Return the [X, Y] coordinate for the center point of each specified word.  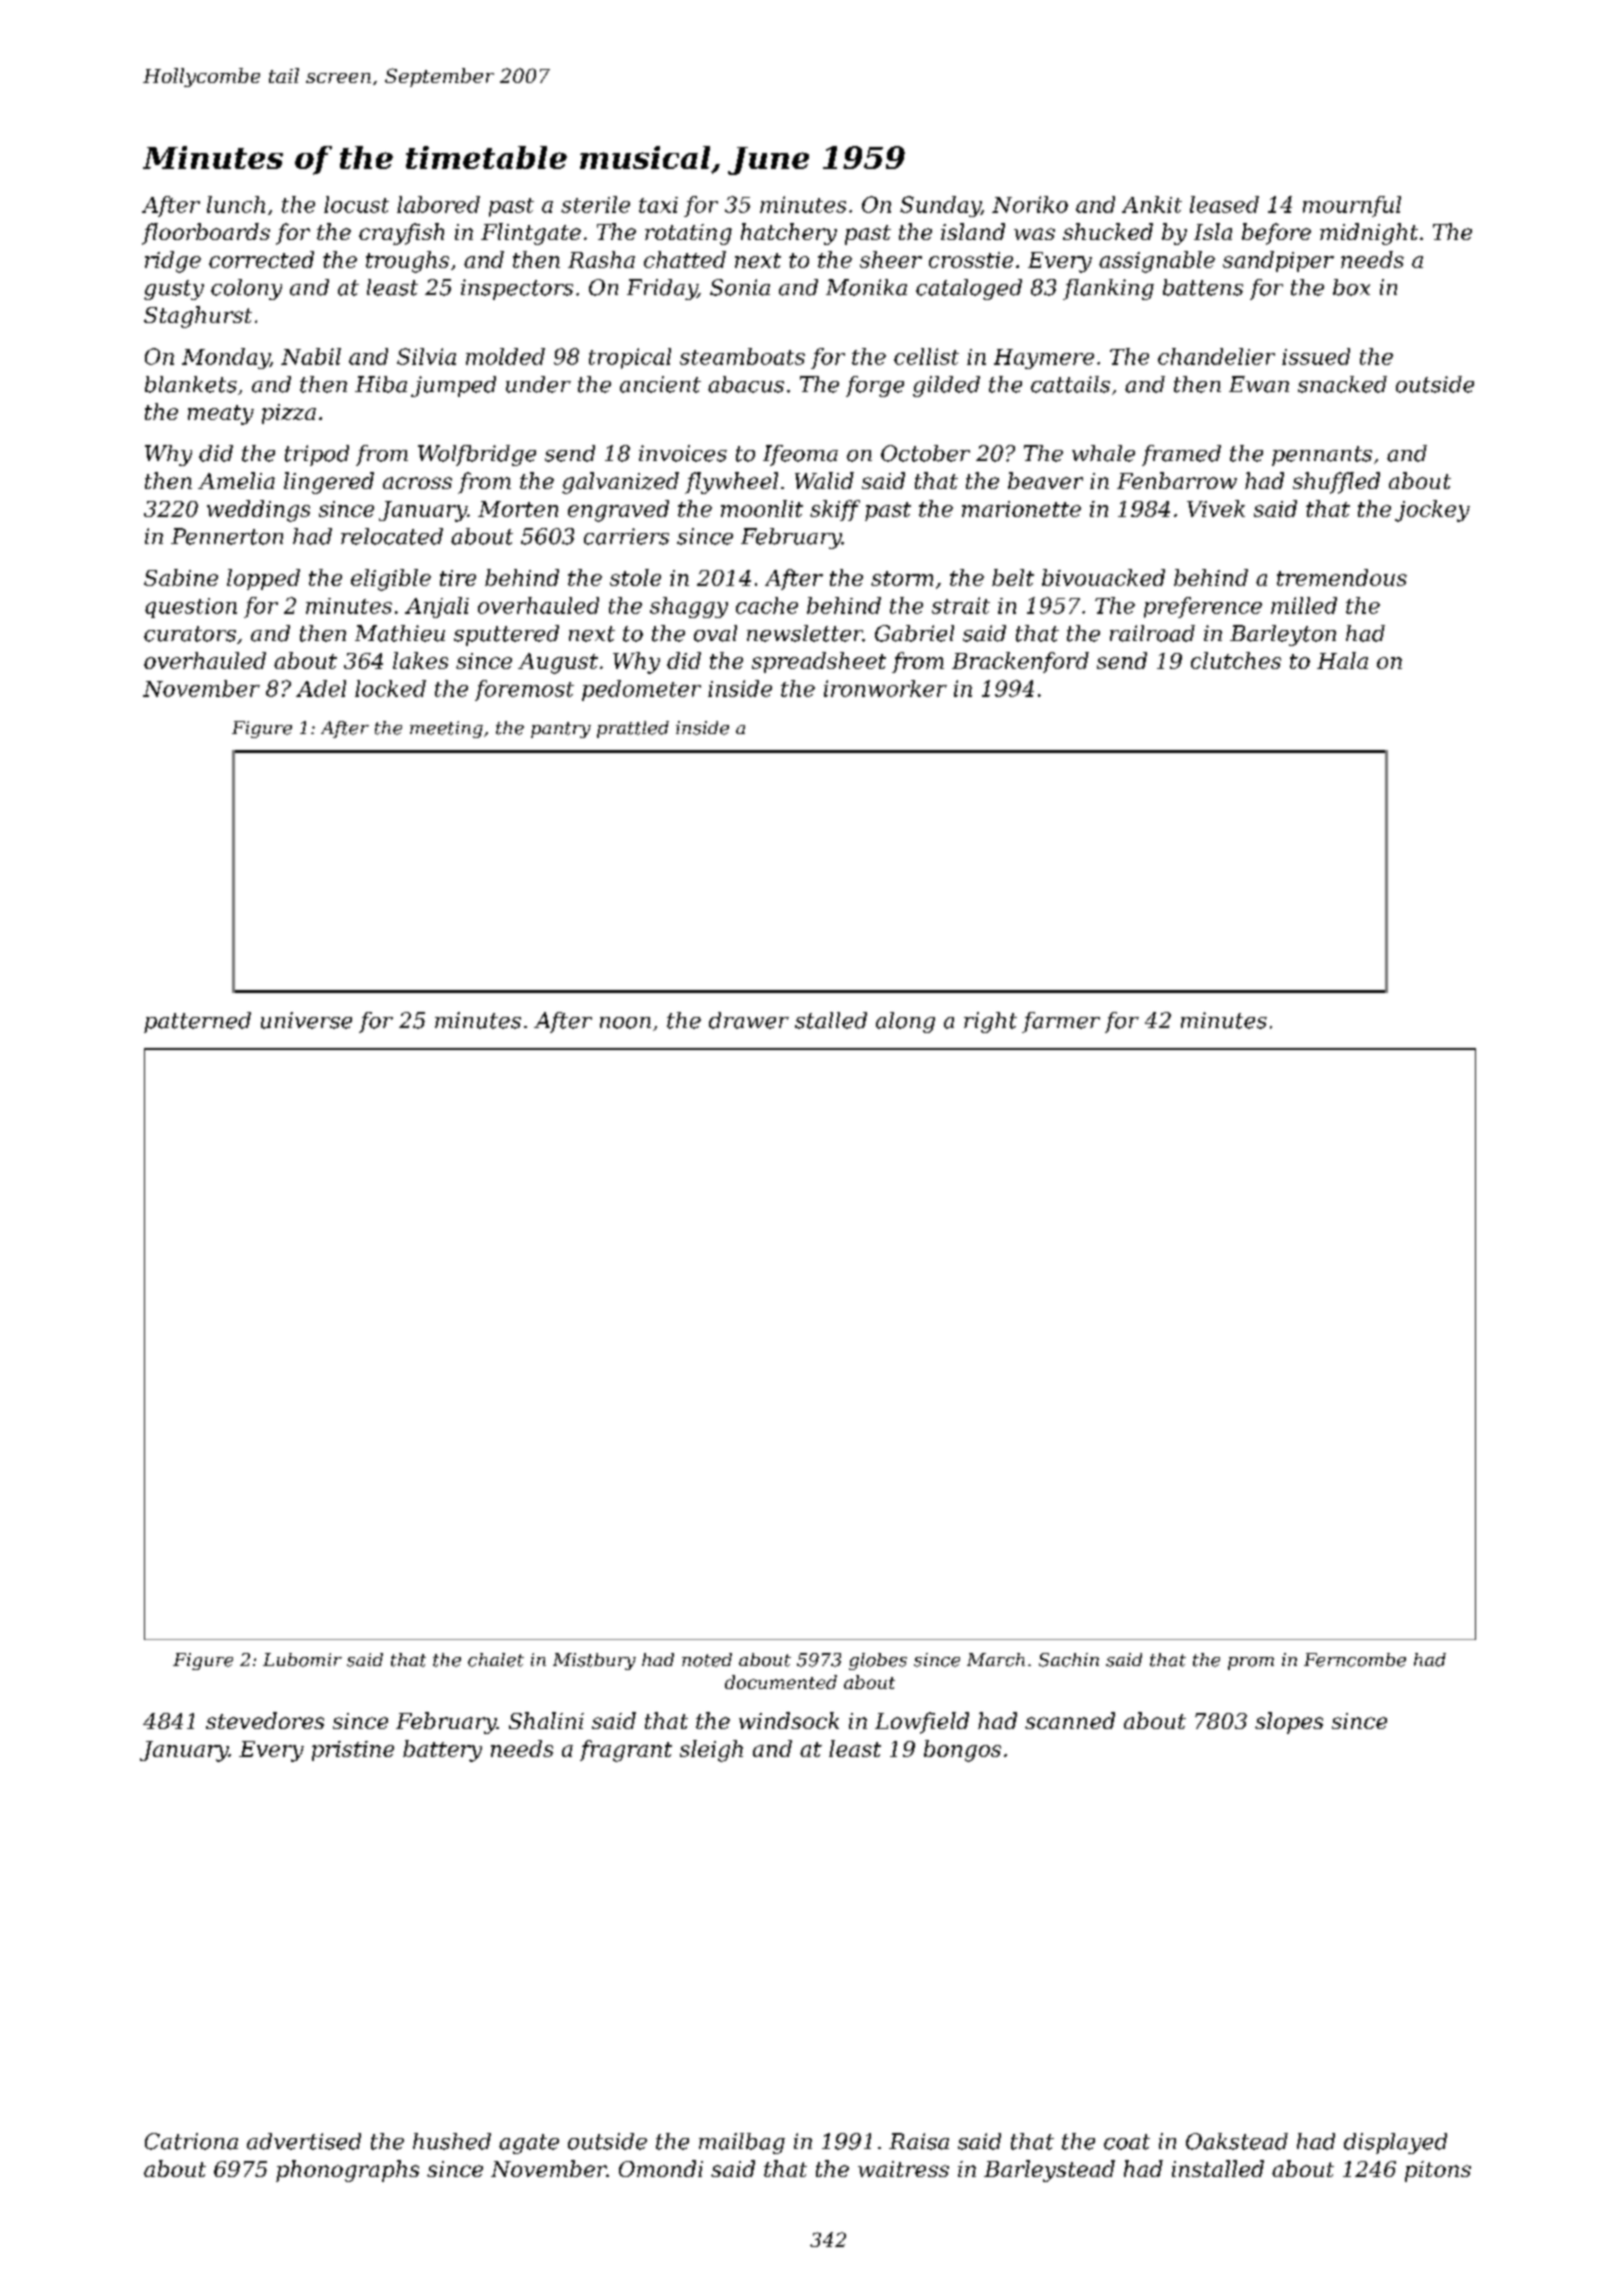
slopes [1289, 1723]
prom [1251, 1663]
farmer [1061, 1022]
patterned [197, 1022]
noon [625, 1023]
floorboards [206, 234]
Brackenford [1020, 662]
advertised [304, 2141]
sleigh [711, 1751]
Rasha [601, 259]
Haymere [1044, 359]
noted [707, 1660]
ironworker [885, 688]
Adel [321, 688]
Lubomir [302, 1660]
